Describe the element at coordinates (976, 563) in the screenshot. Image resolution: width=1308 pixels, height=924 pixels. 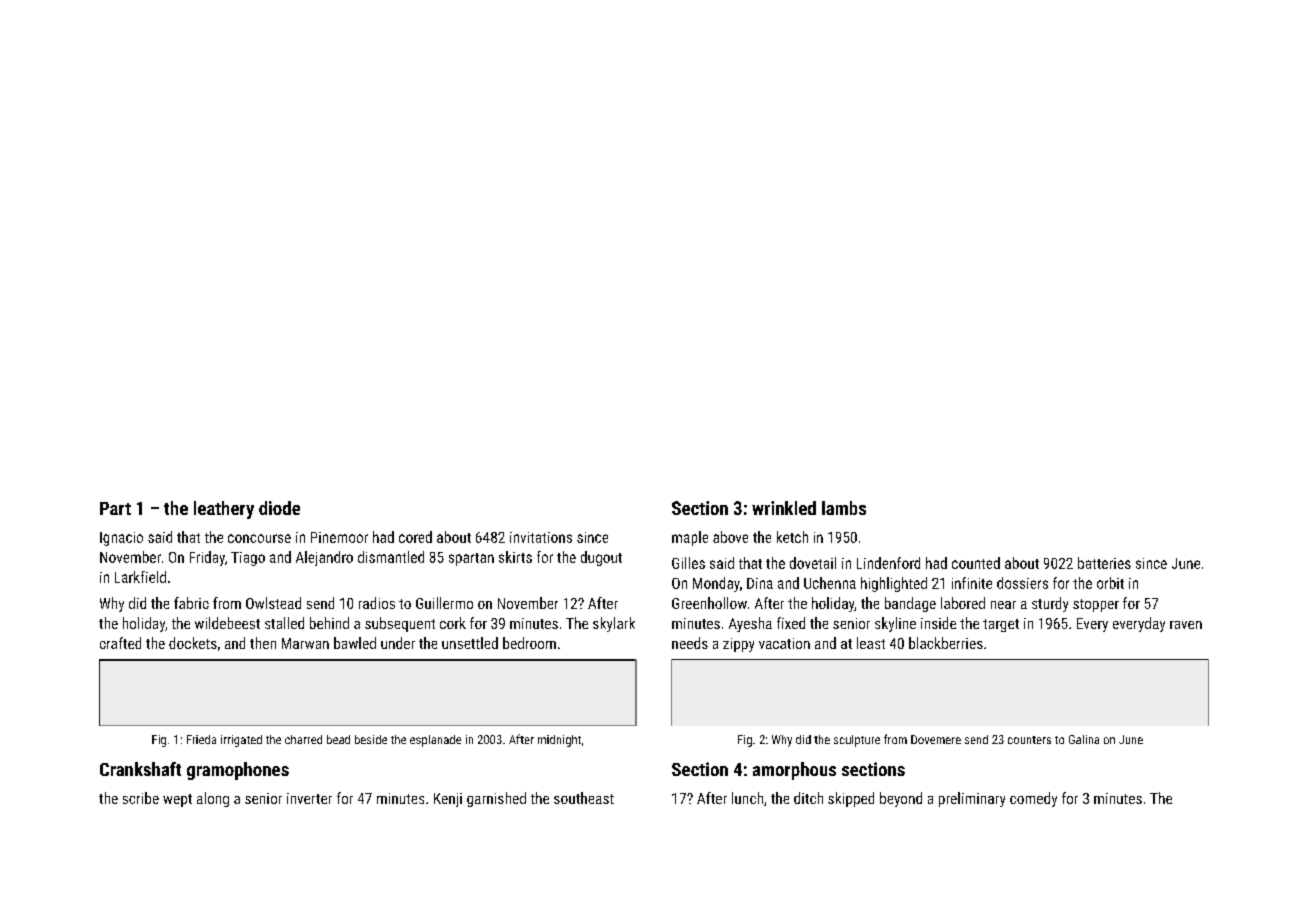
I see `counted` at that location.
